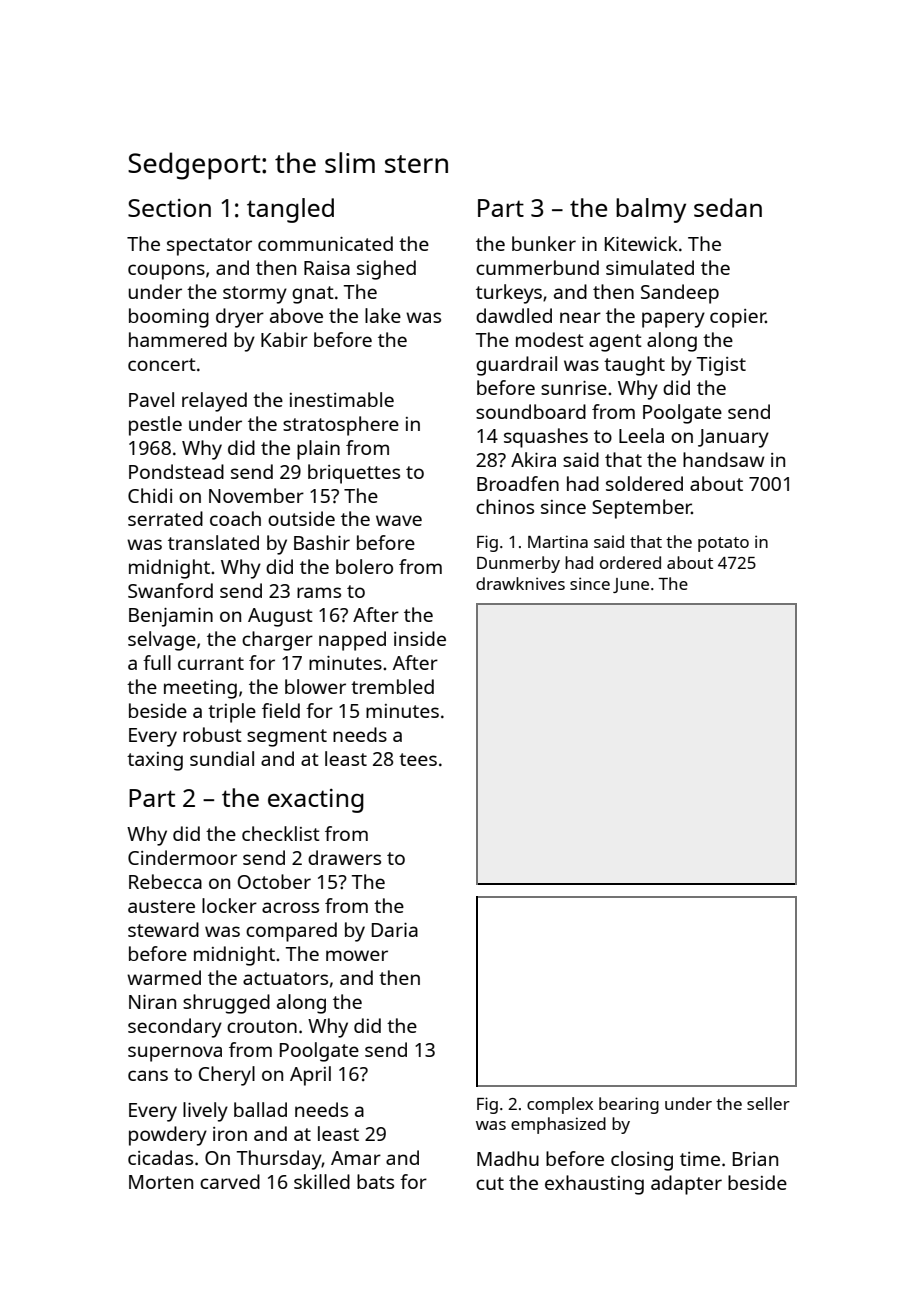 This screenshot has height=1314, width=924. Describe the element at coordinates (544, 243) in the screenshot. I see `bunker` at that location.
